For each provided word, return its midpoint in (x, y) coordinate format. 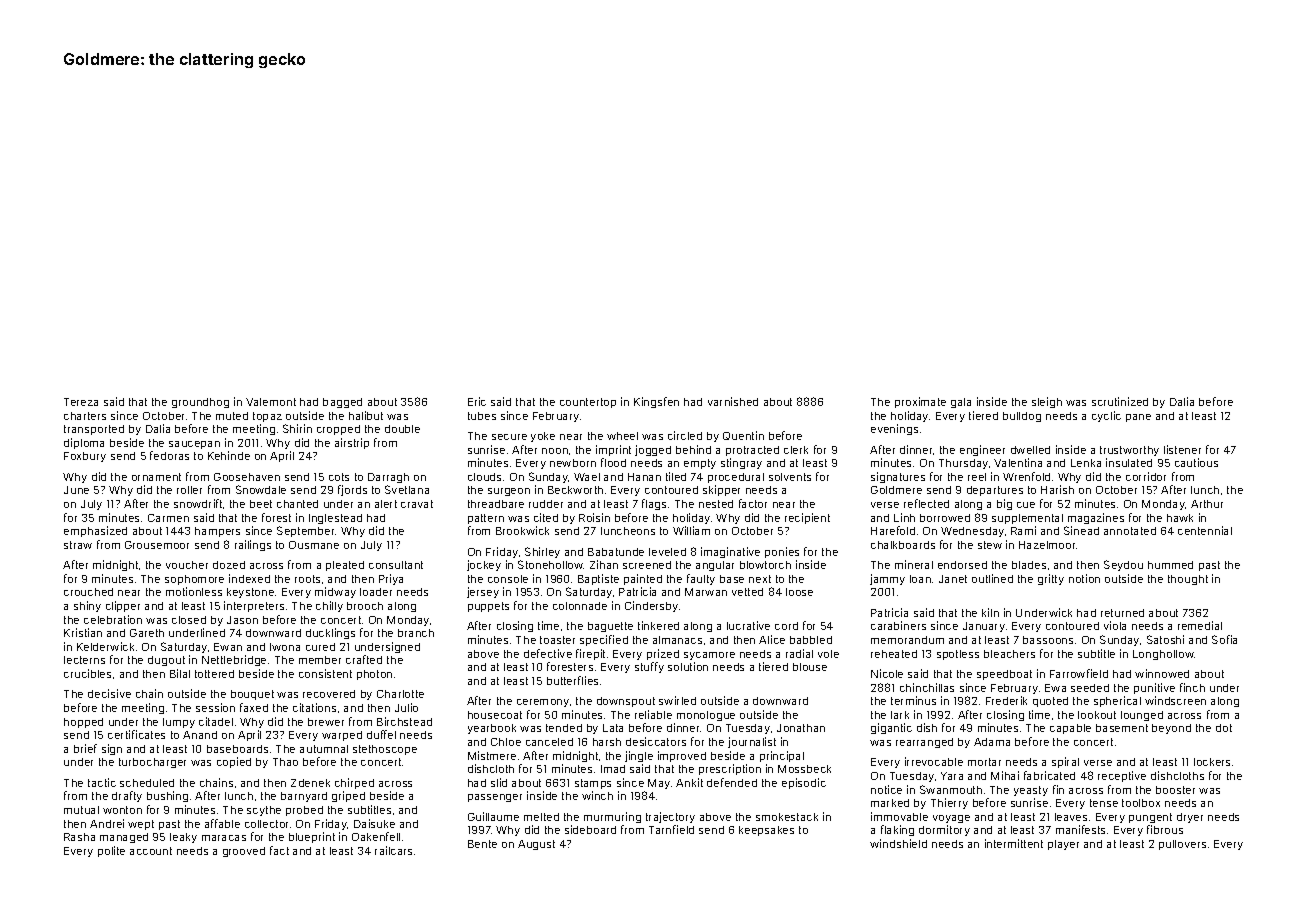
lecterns (84, 660)
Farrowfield (1079, 673)
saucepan (194, 445)
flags (654, 504)
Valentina (1018, 462)
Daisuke (374, 823)
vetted (747, 592)
